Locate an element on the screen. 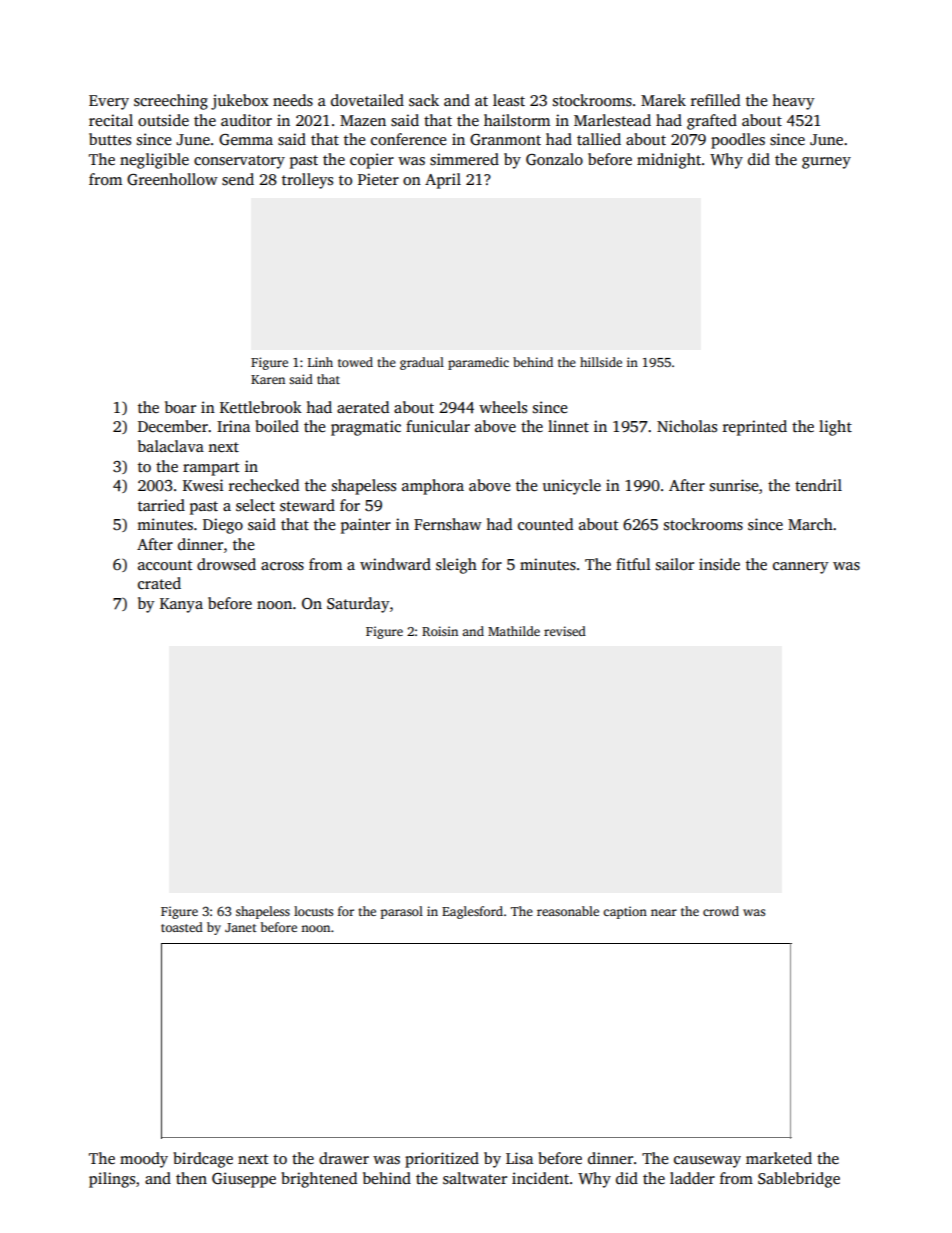 This screenshot has width=952, height=1233. near is located at coordinates (664, 912).
